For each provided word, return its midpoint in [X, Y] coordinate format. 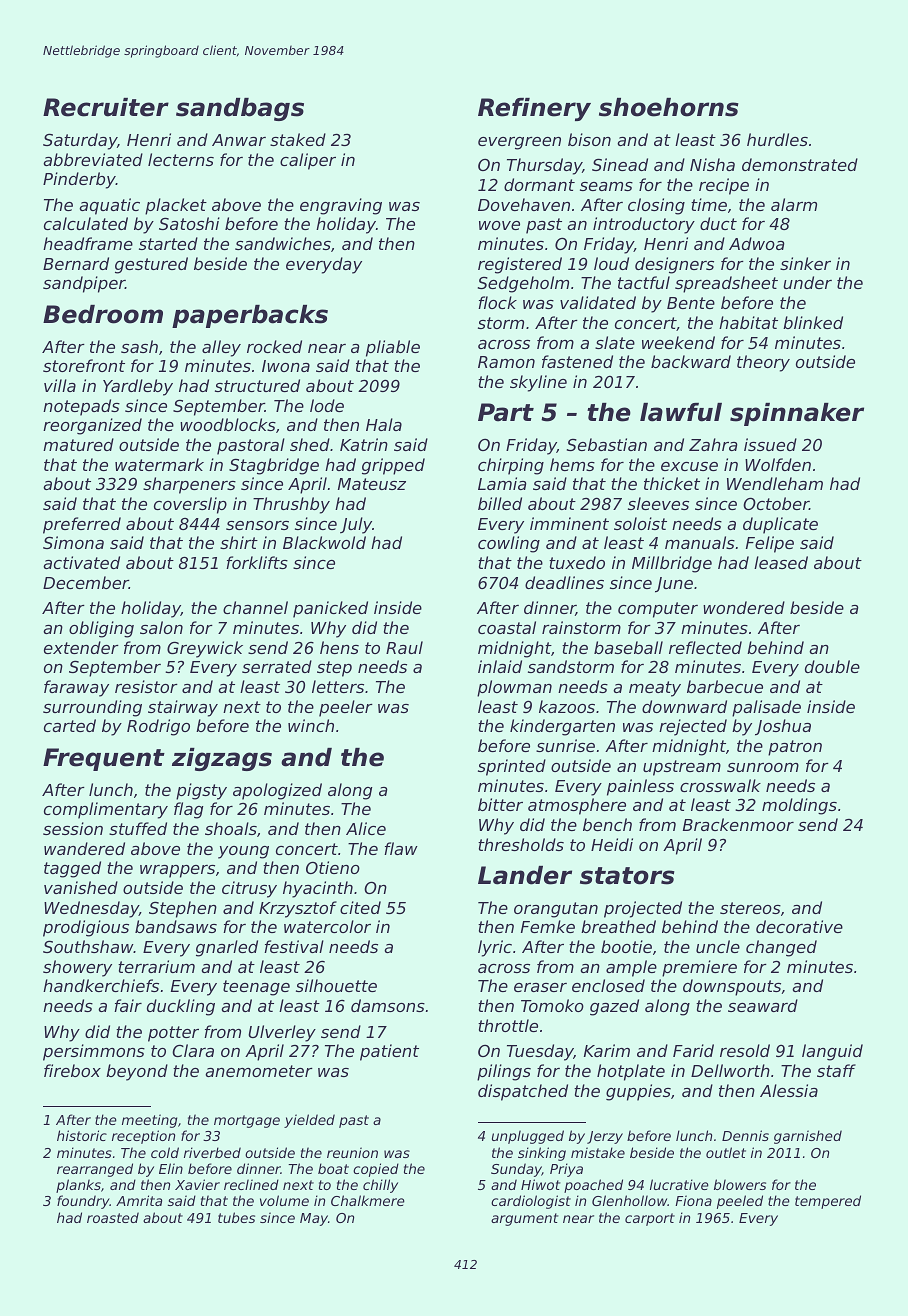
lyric [495, 948]
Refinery [534, 109]
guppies [638, 1092]
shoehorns [669, 107]
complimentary [106, 810]
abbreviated [93, 159]
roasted [113, 1217]
